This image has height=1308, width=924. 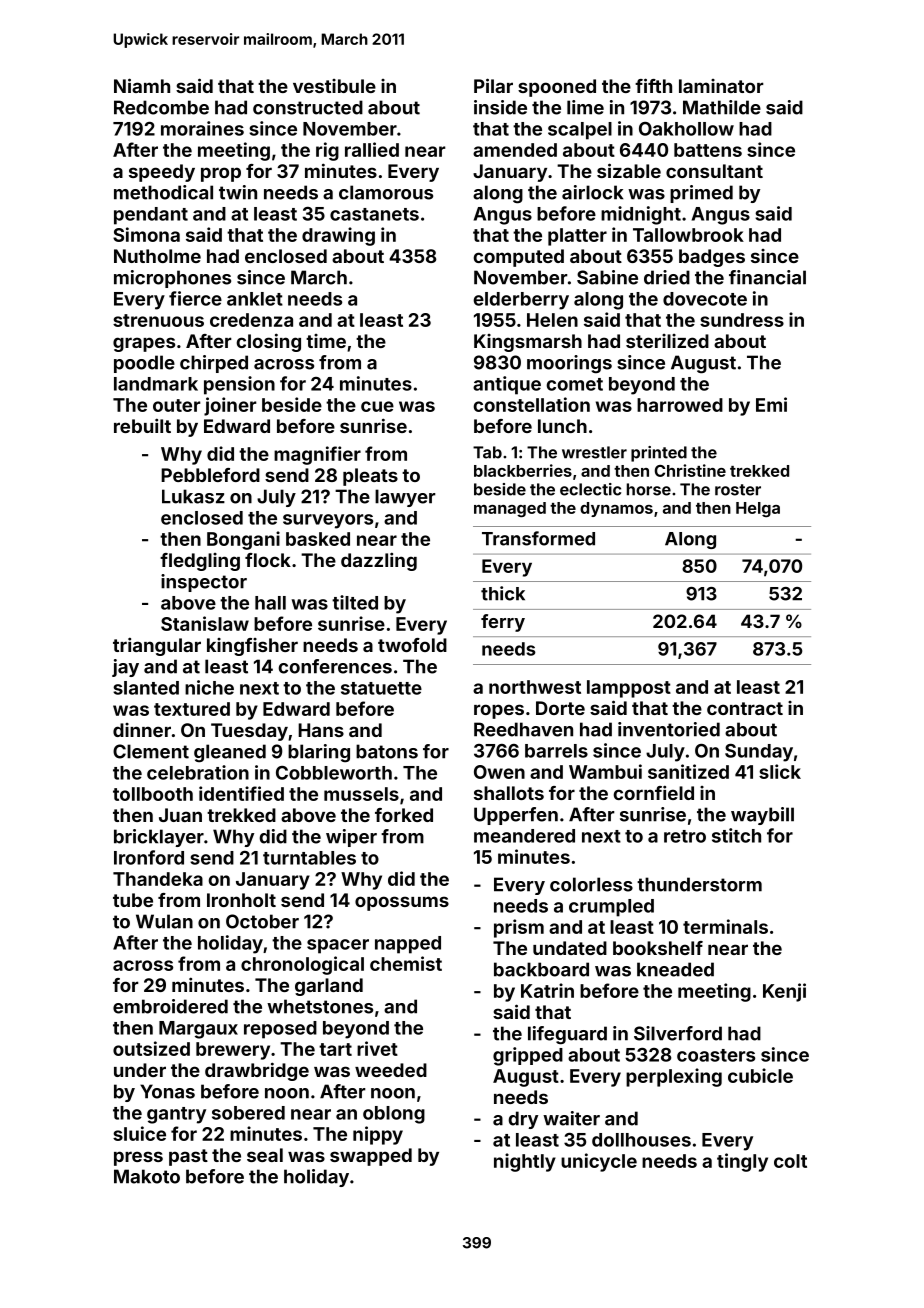 What do you see at coordinates (669, 729) in the image?
I see `inventoried` at bounding box center [669, 729].
